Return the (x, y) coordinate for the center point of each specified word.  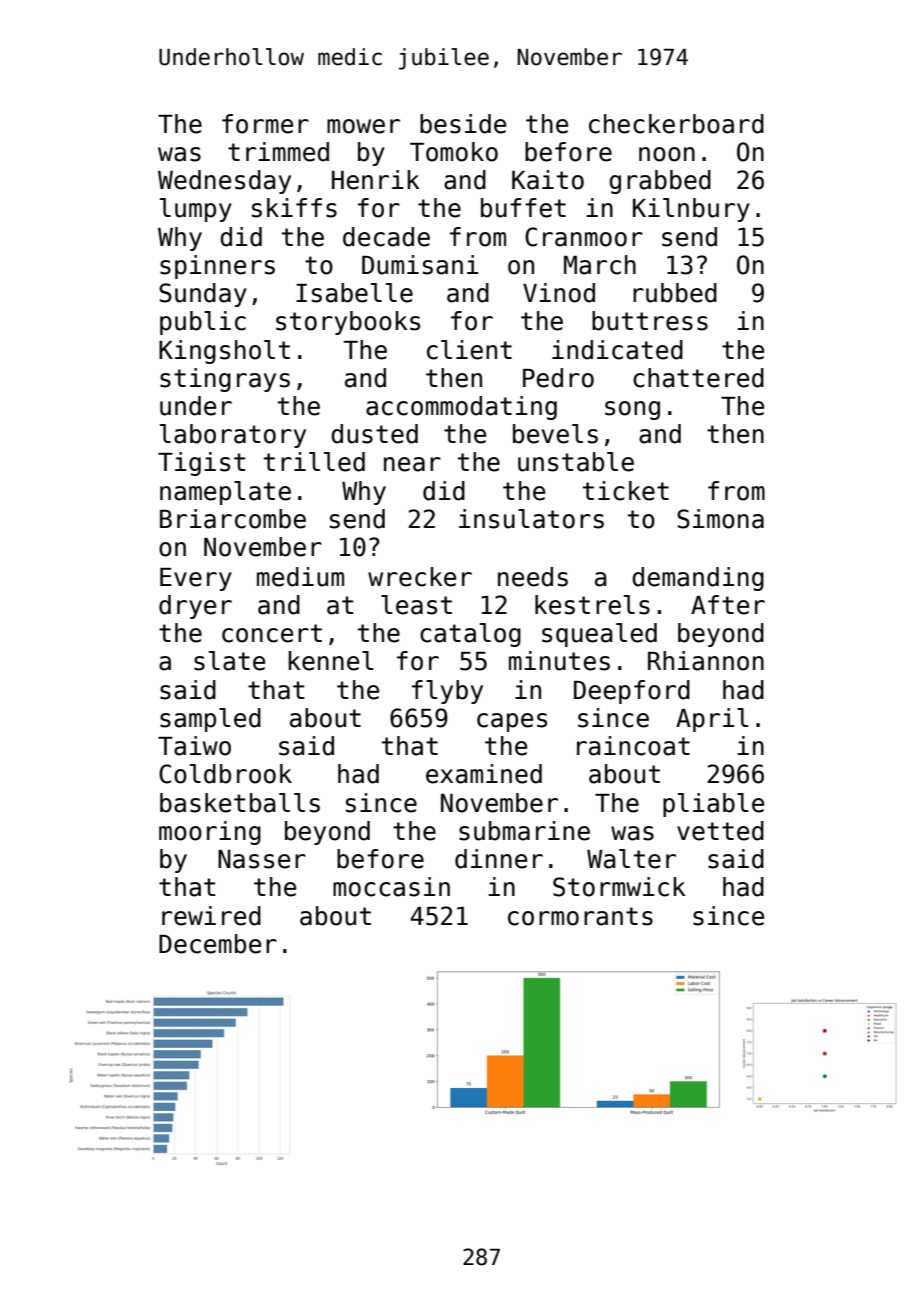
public (203, 323)
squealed (599, 635)
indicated (617, 350)
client (469, 350)
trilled (314, 462)
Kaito (548, 180)
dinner (499, 859)
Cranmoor (584, 237)
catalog (470, 635)
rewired (211, 916)
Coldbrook (225, 774)
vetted (720, 831)
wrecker (420, 577)
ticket (626, 491)
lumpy (196, 210)
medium (300, 577)
